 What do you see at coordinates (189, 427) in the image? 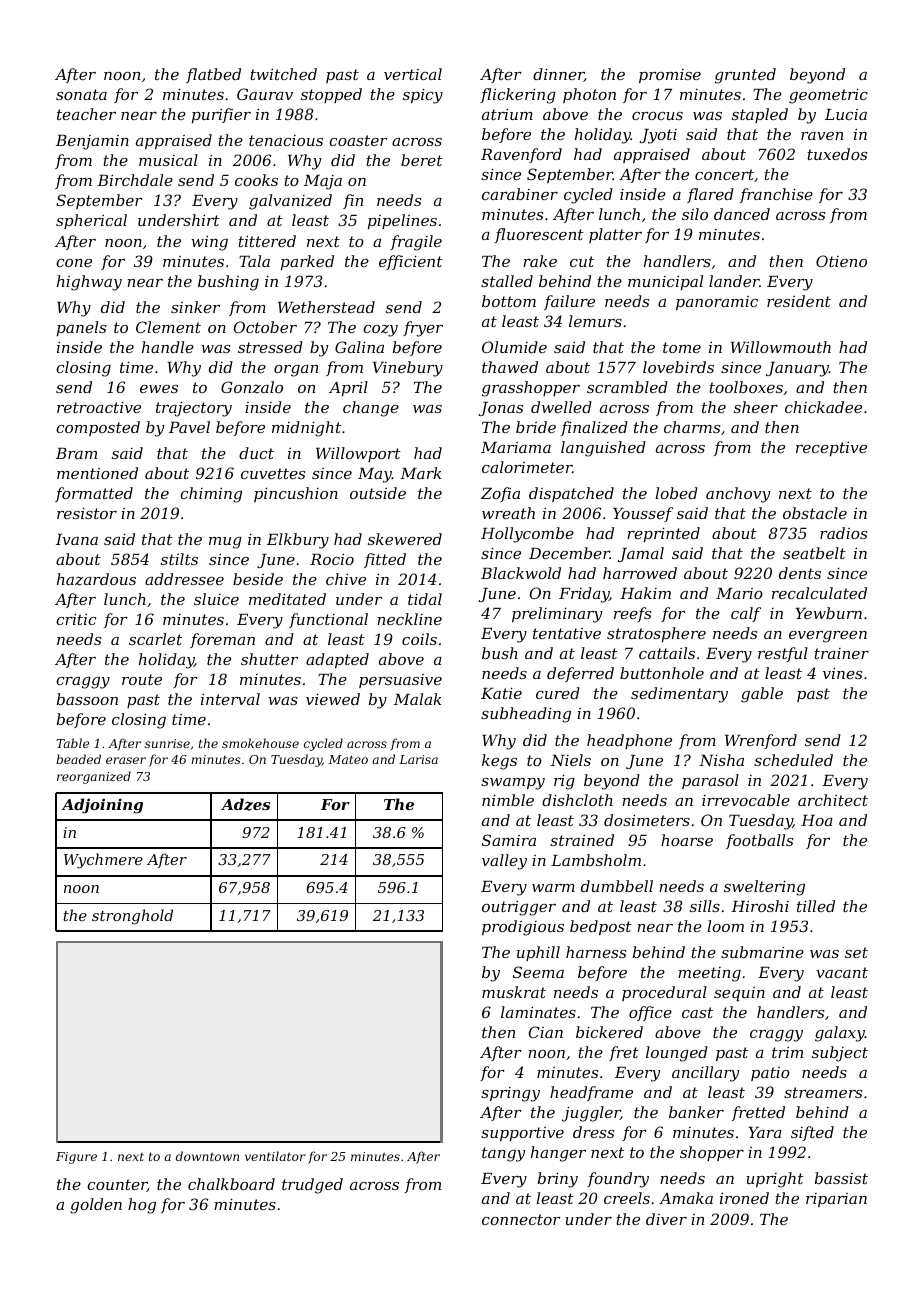
I see `Pavel` at bounding box center [189, 427].
